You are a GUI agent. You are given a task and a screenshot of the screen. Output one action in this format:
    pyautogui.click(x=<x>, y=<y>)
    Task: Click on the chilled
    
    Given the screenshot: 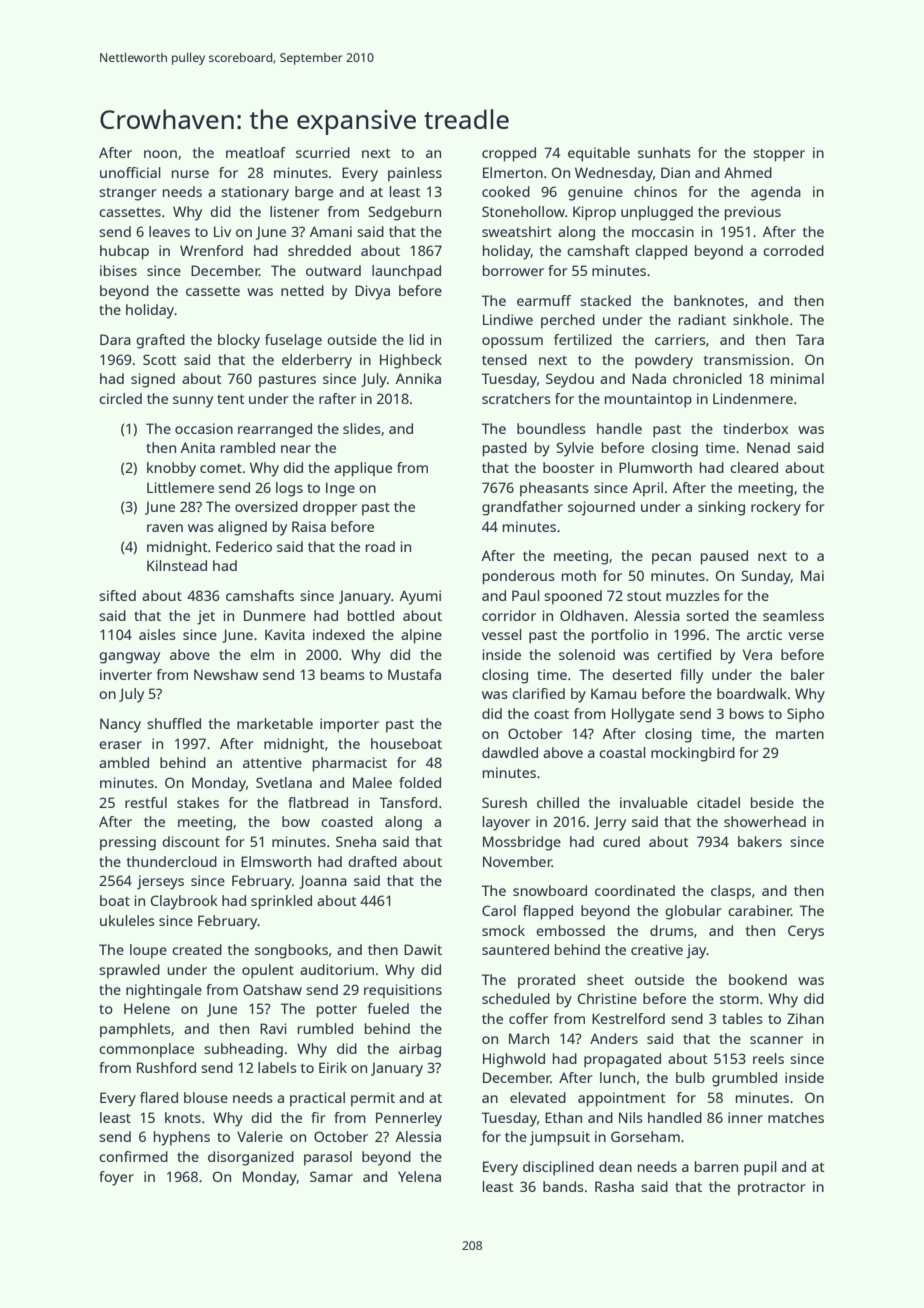 What is the action you would take?
    pyautogui.click(x=558, y=802)
